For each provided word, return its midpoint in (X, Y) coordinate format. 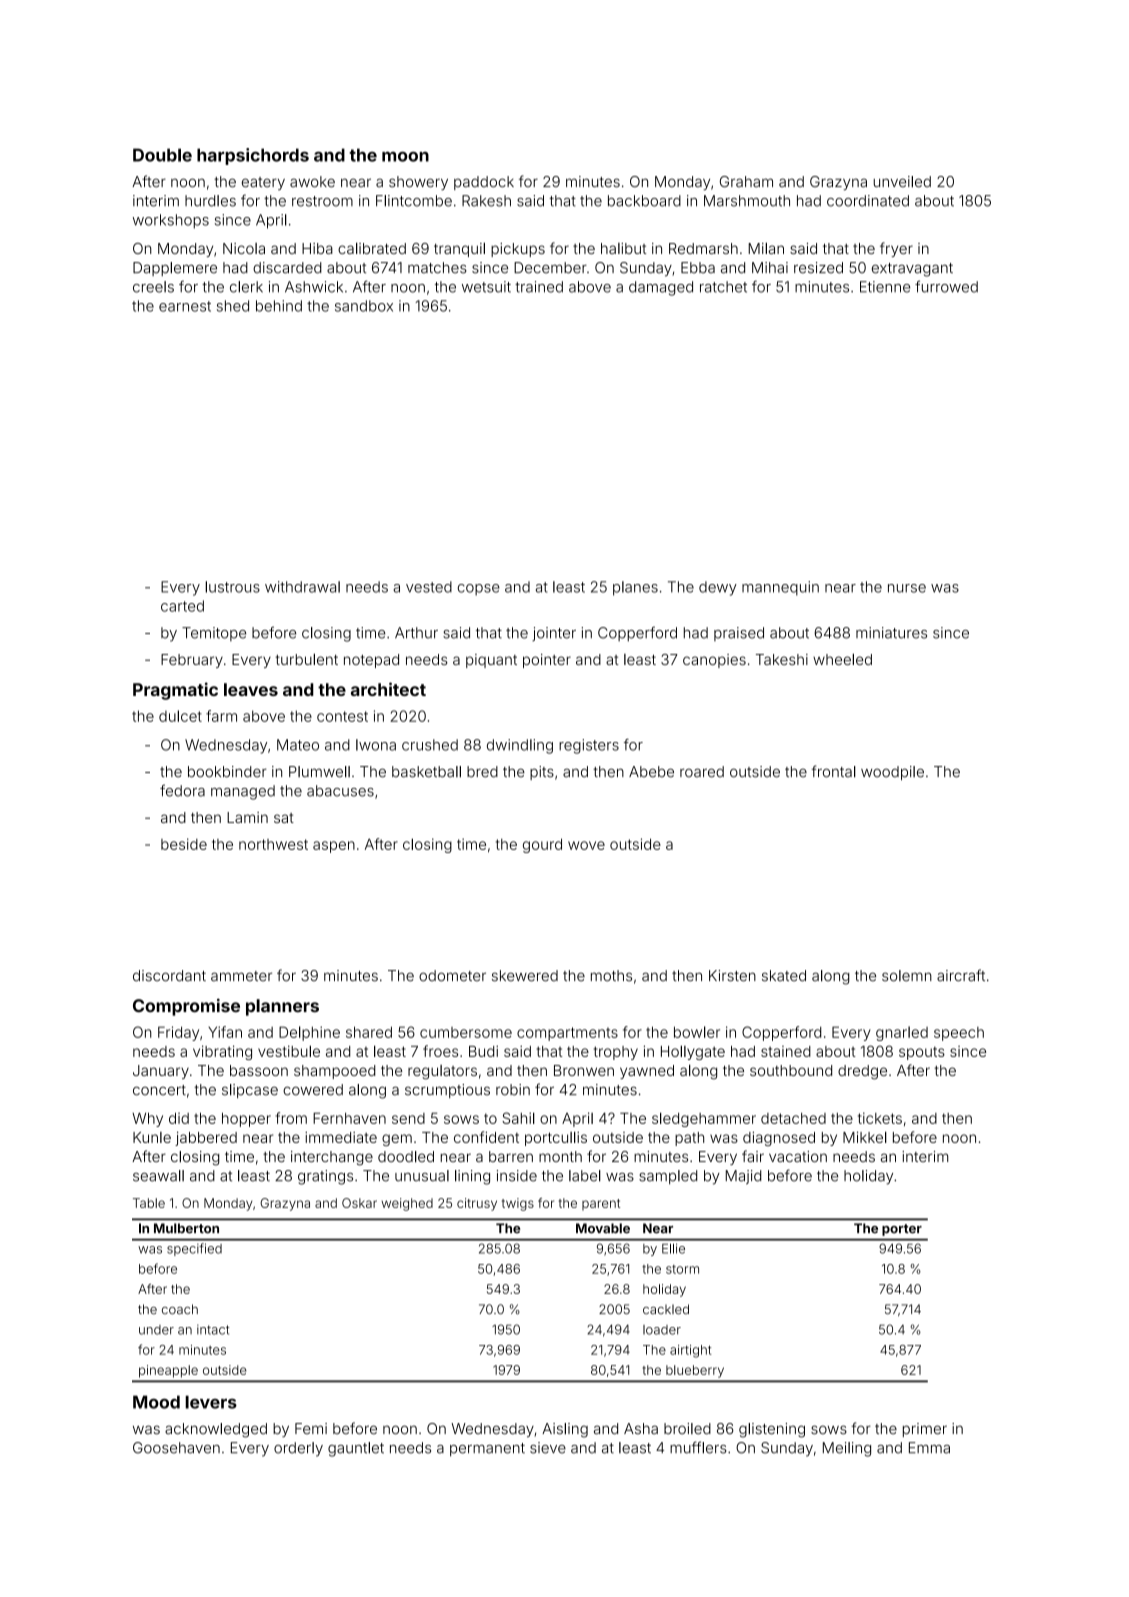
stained (786, 1051)
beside (184, 844)
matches (437, 268)
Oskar (359, 1203)
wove (586, 845)
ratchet (723, 287)
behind (279, 306)
